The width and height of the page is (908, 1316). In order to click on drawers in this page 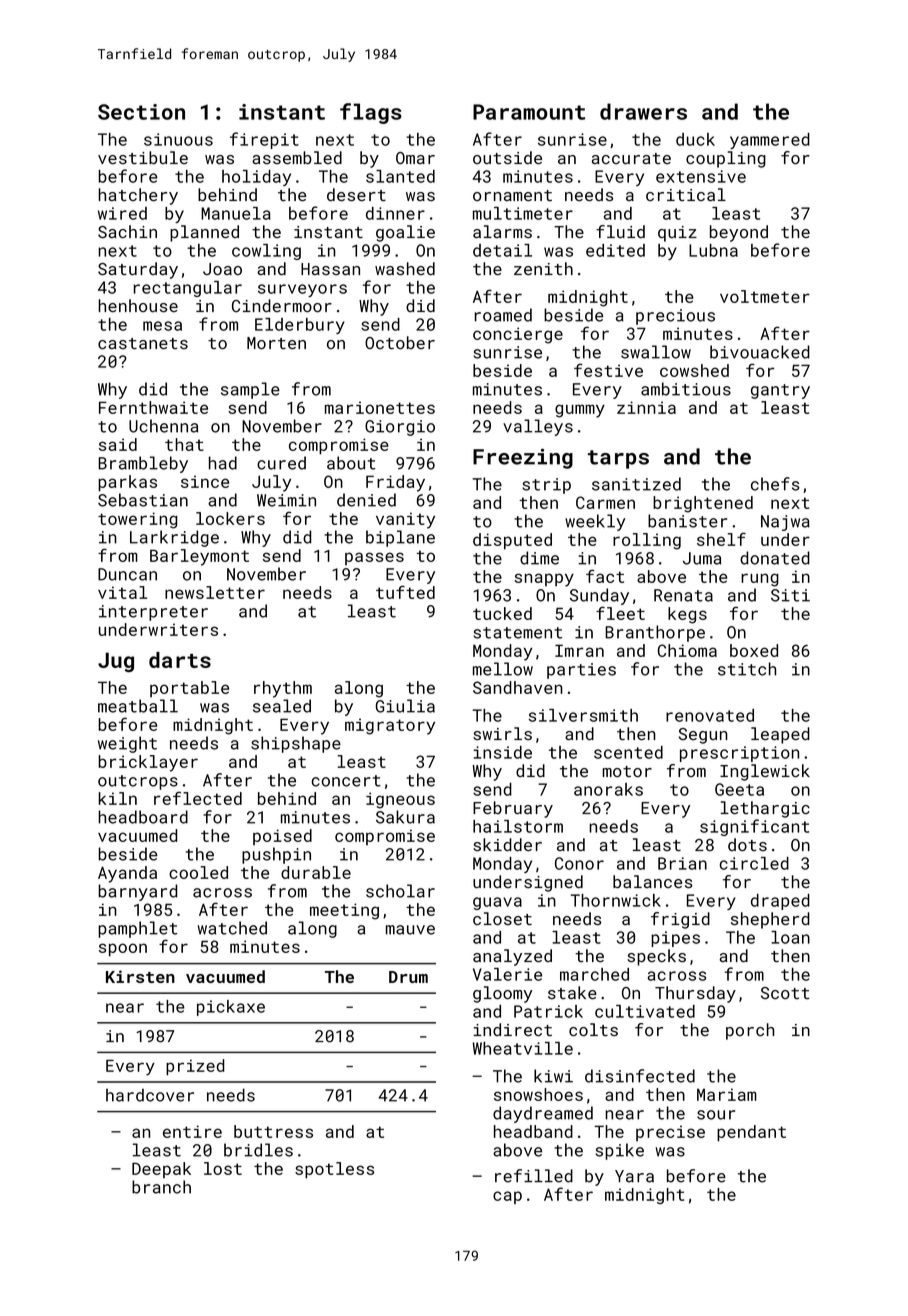, I will do `click(643, 111)`.
